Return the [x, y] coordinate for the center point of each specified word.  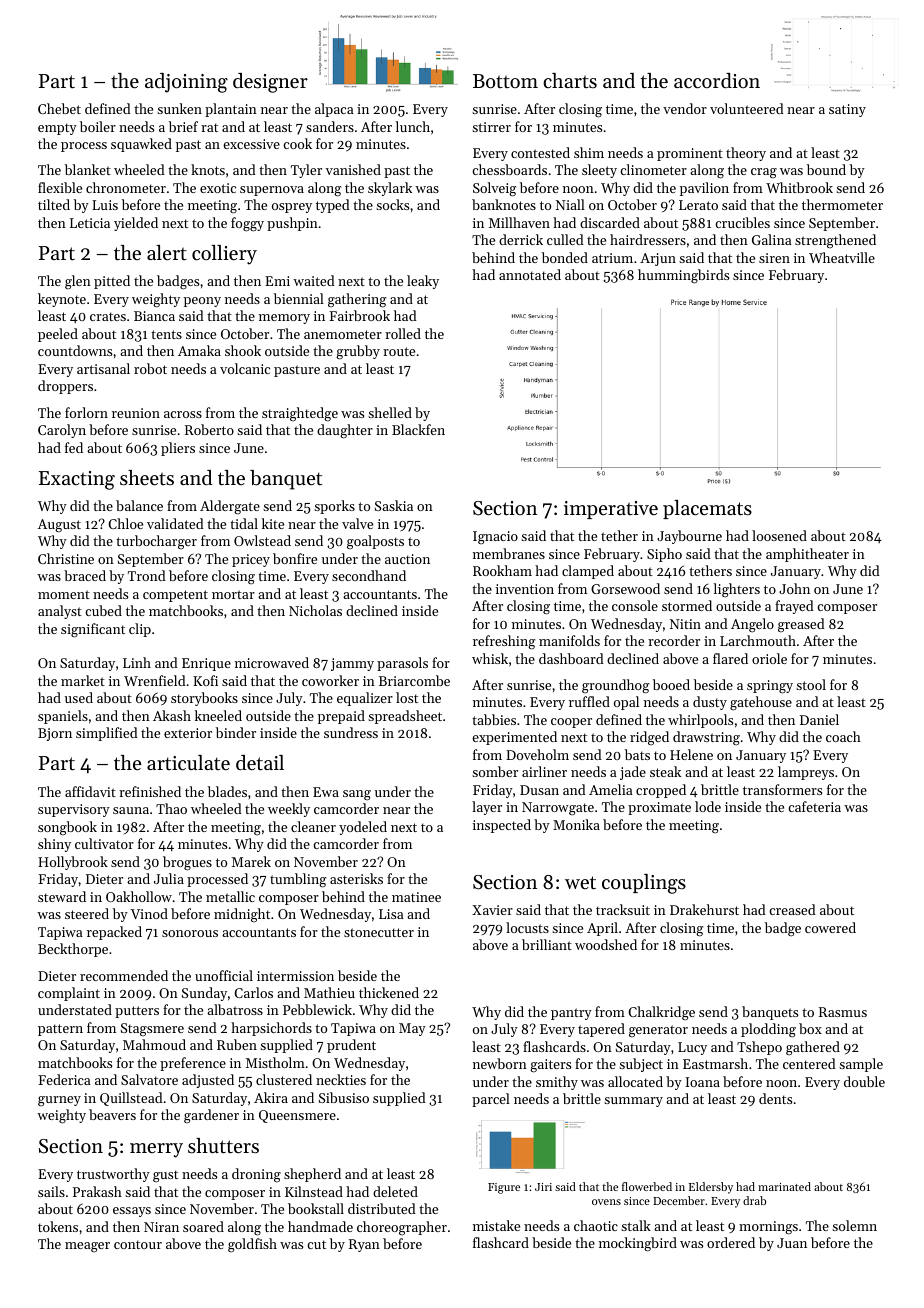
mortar [233, 594]
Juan [792, 1243]
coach [843, 736]
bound [826, 169]
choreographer [402, 1228]
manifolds [569, 640]
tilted [54, 204]
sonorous [190, 933]
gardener [211, 1116]
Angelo [752, 625]
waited [314, 280]
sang [357, 795]
